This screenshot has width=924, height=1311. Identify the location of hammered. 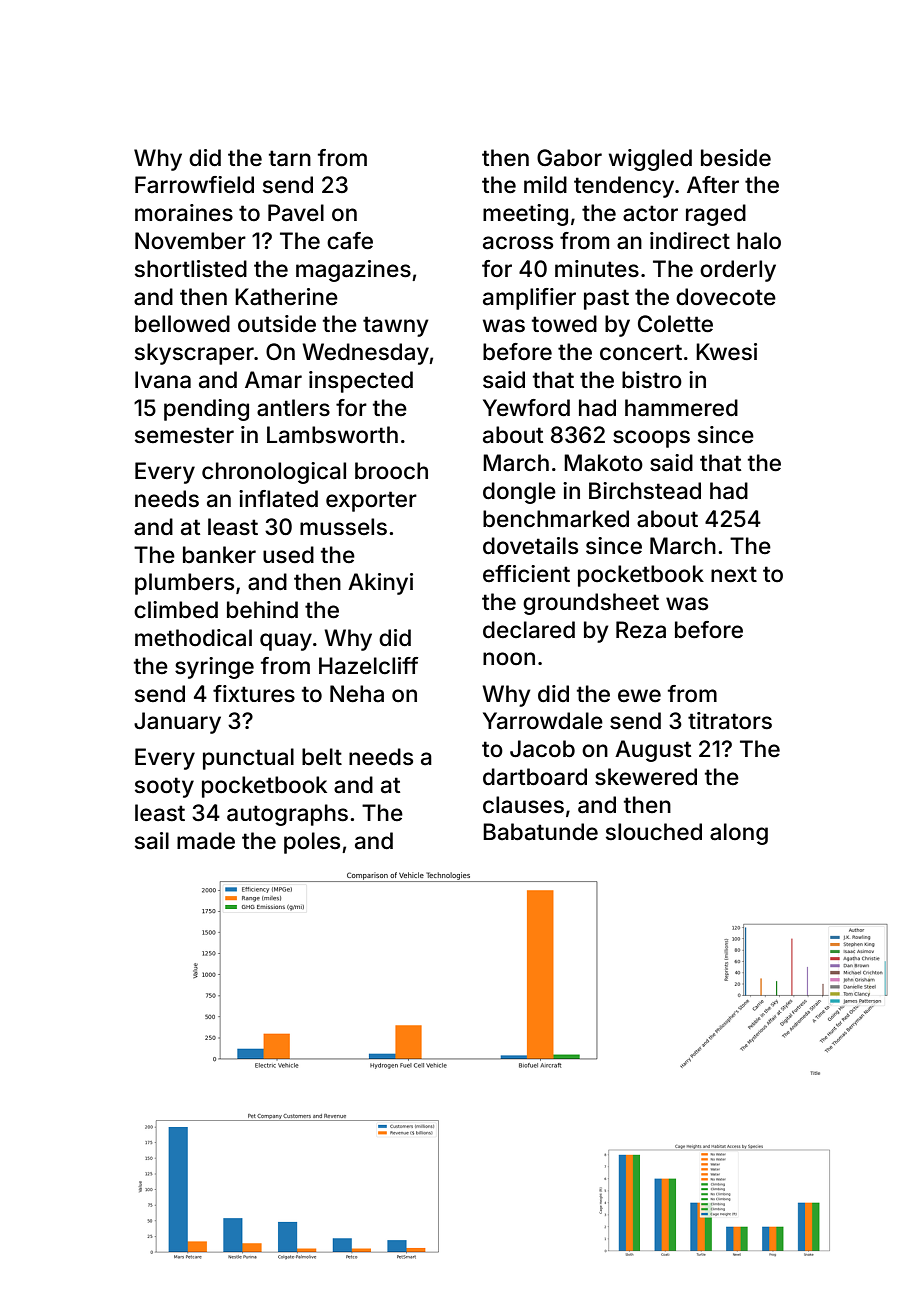
(681, 408).
